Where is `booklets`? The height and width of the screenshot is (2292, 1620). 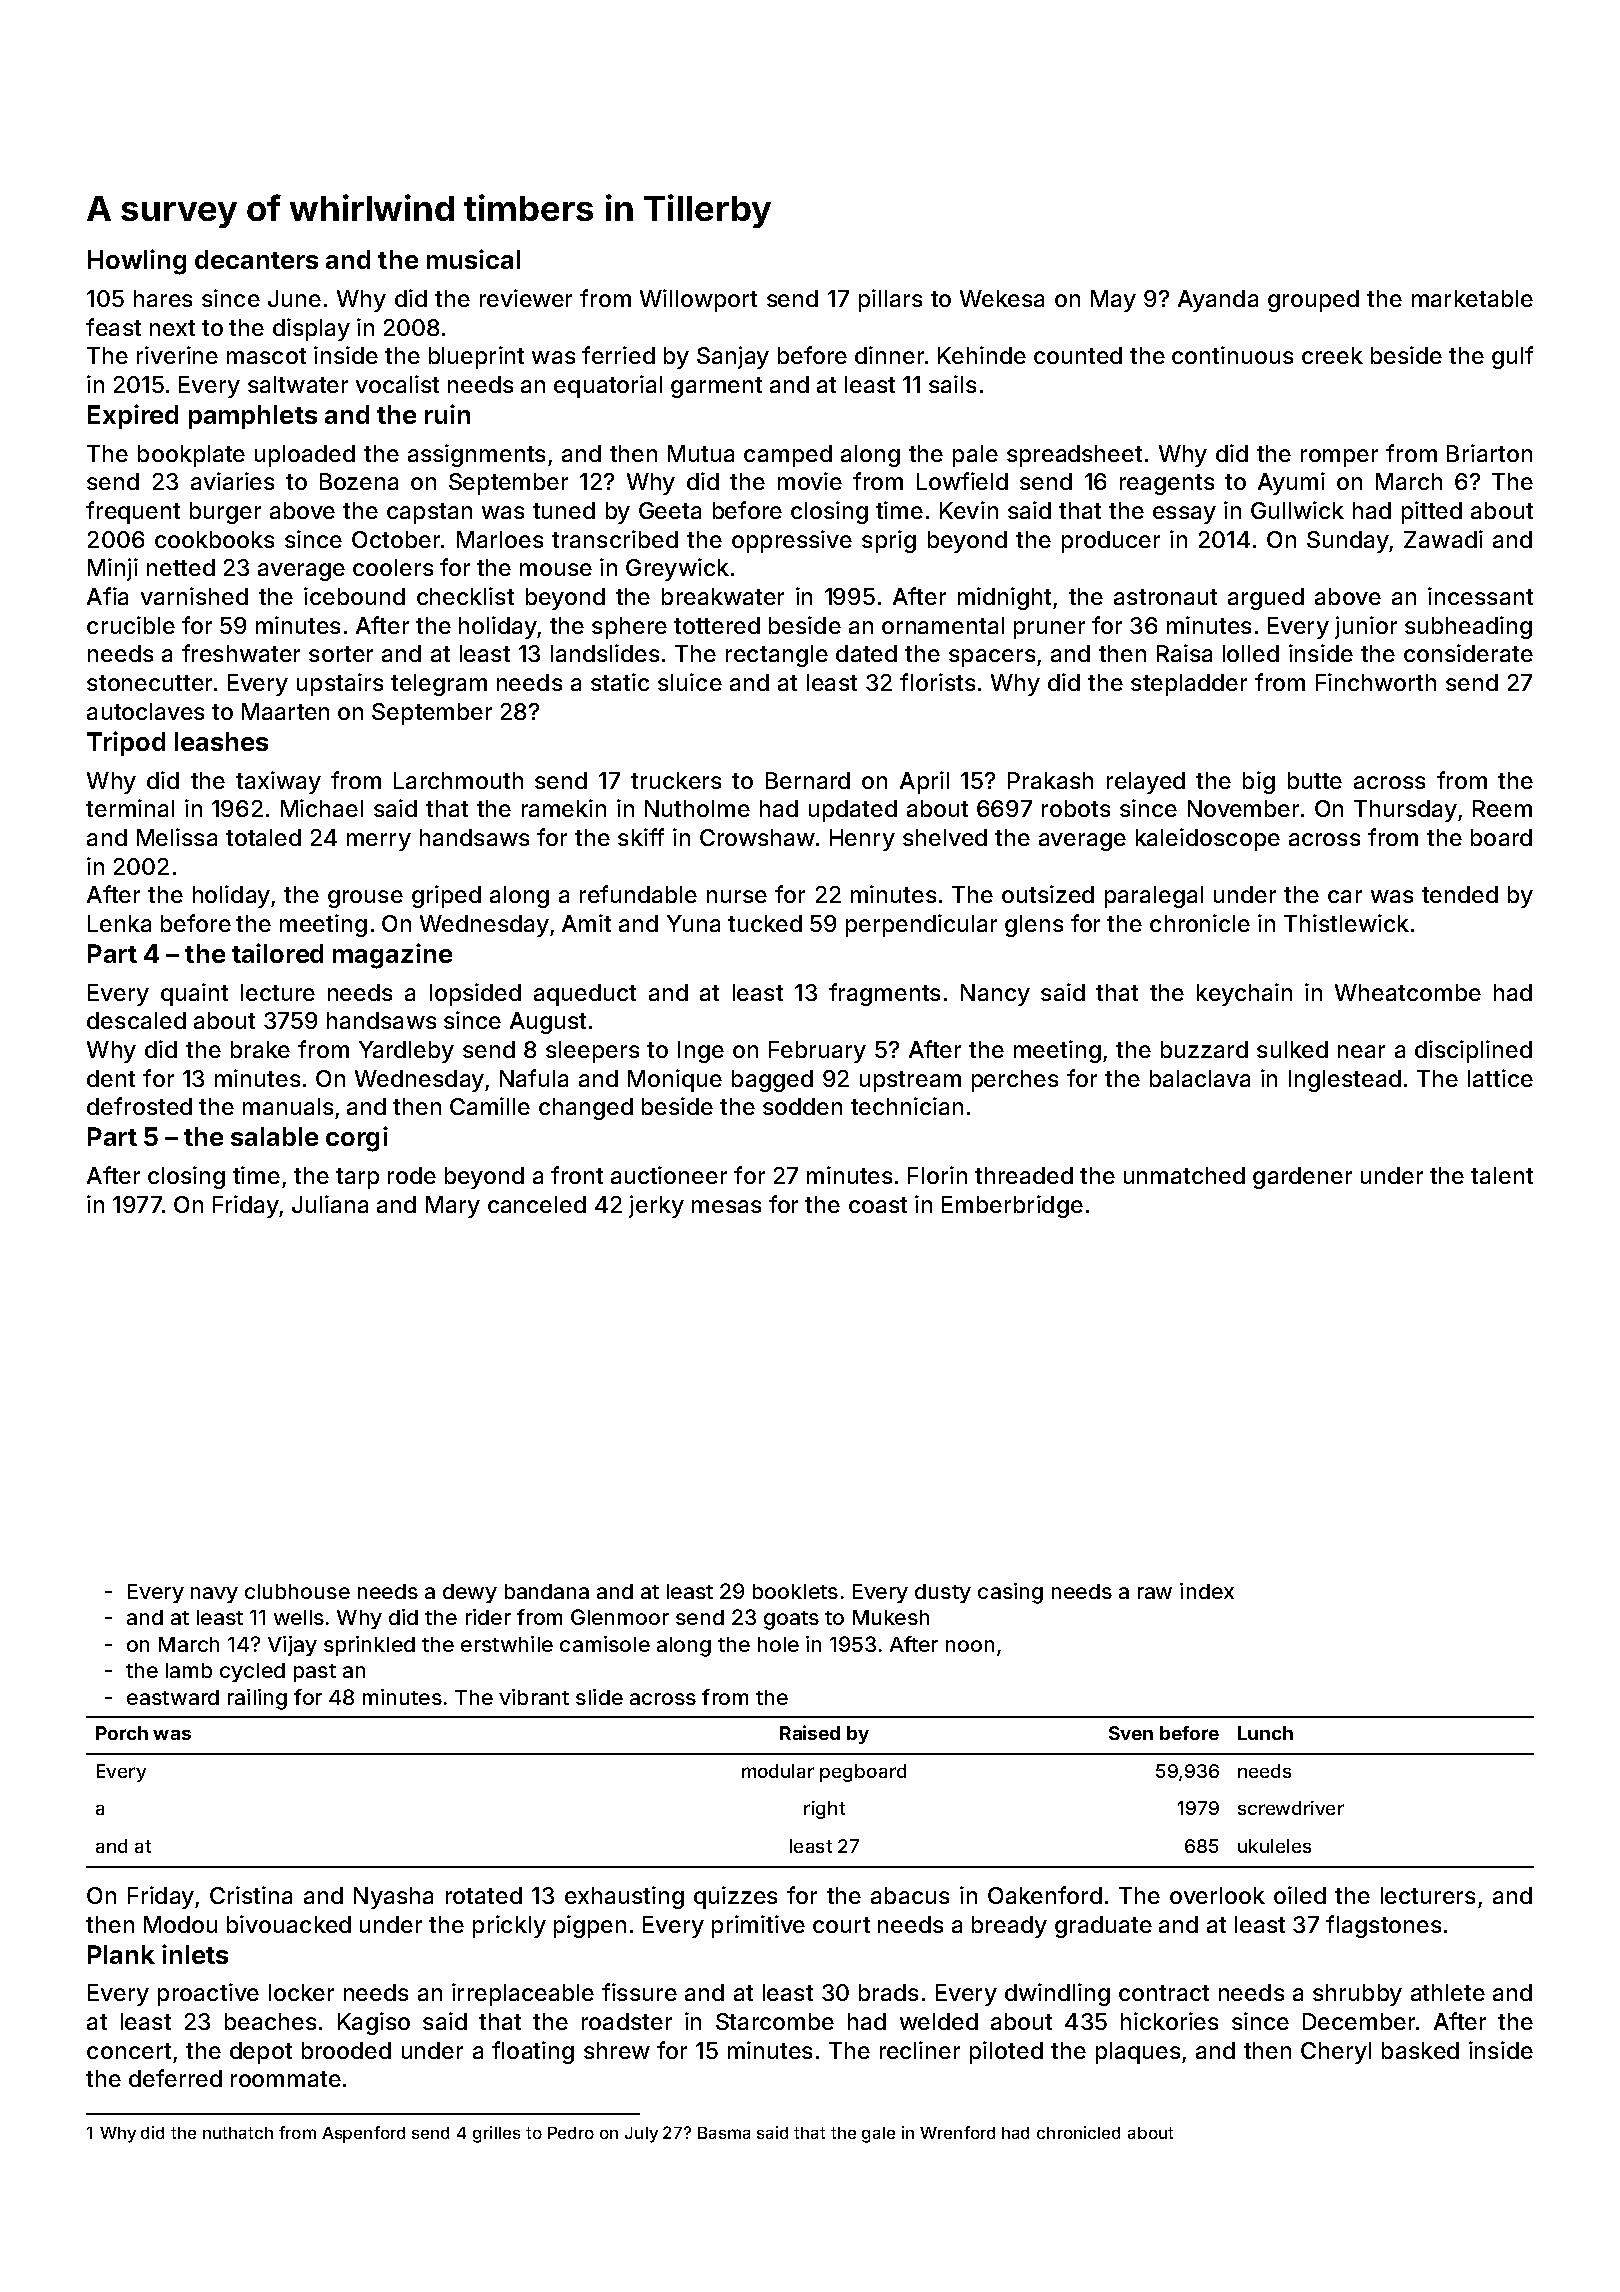 booklets is located at coordinates (795, 1591).
